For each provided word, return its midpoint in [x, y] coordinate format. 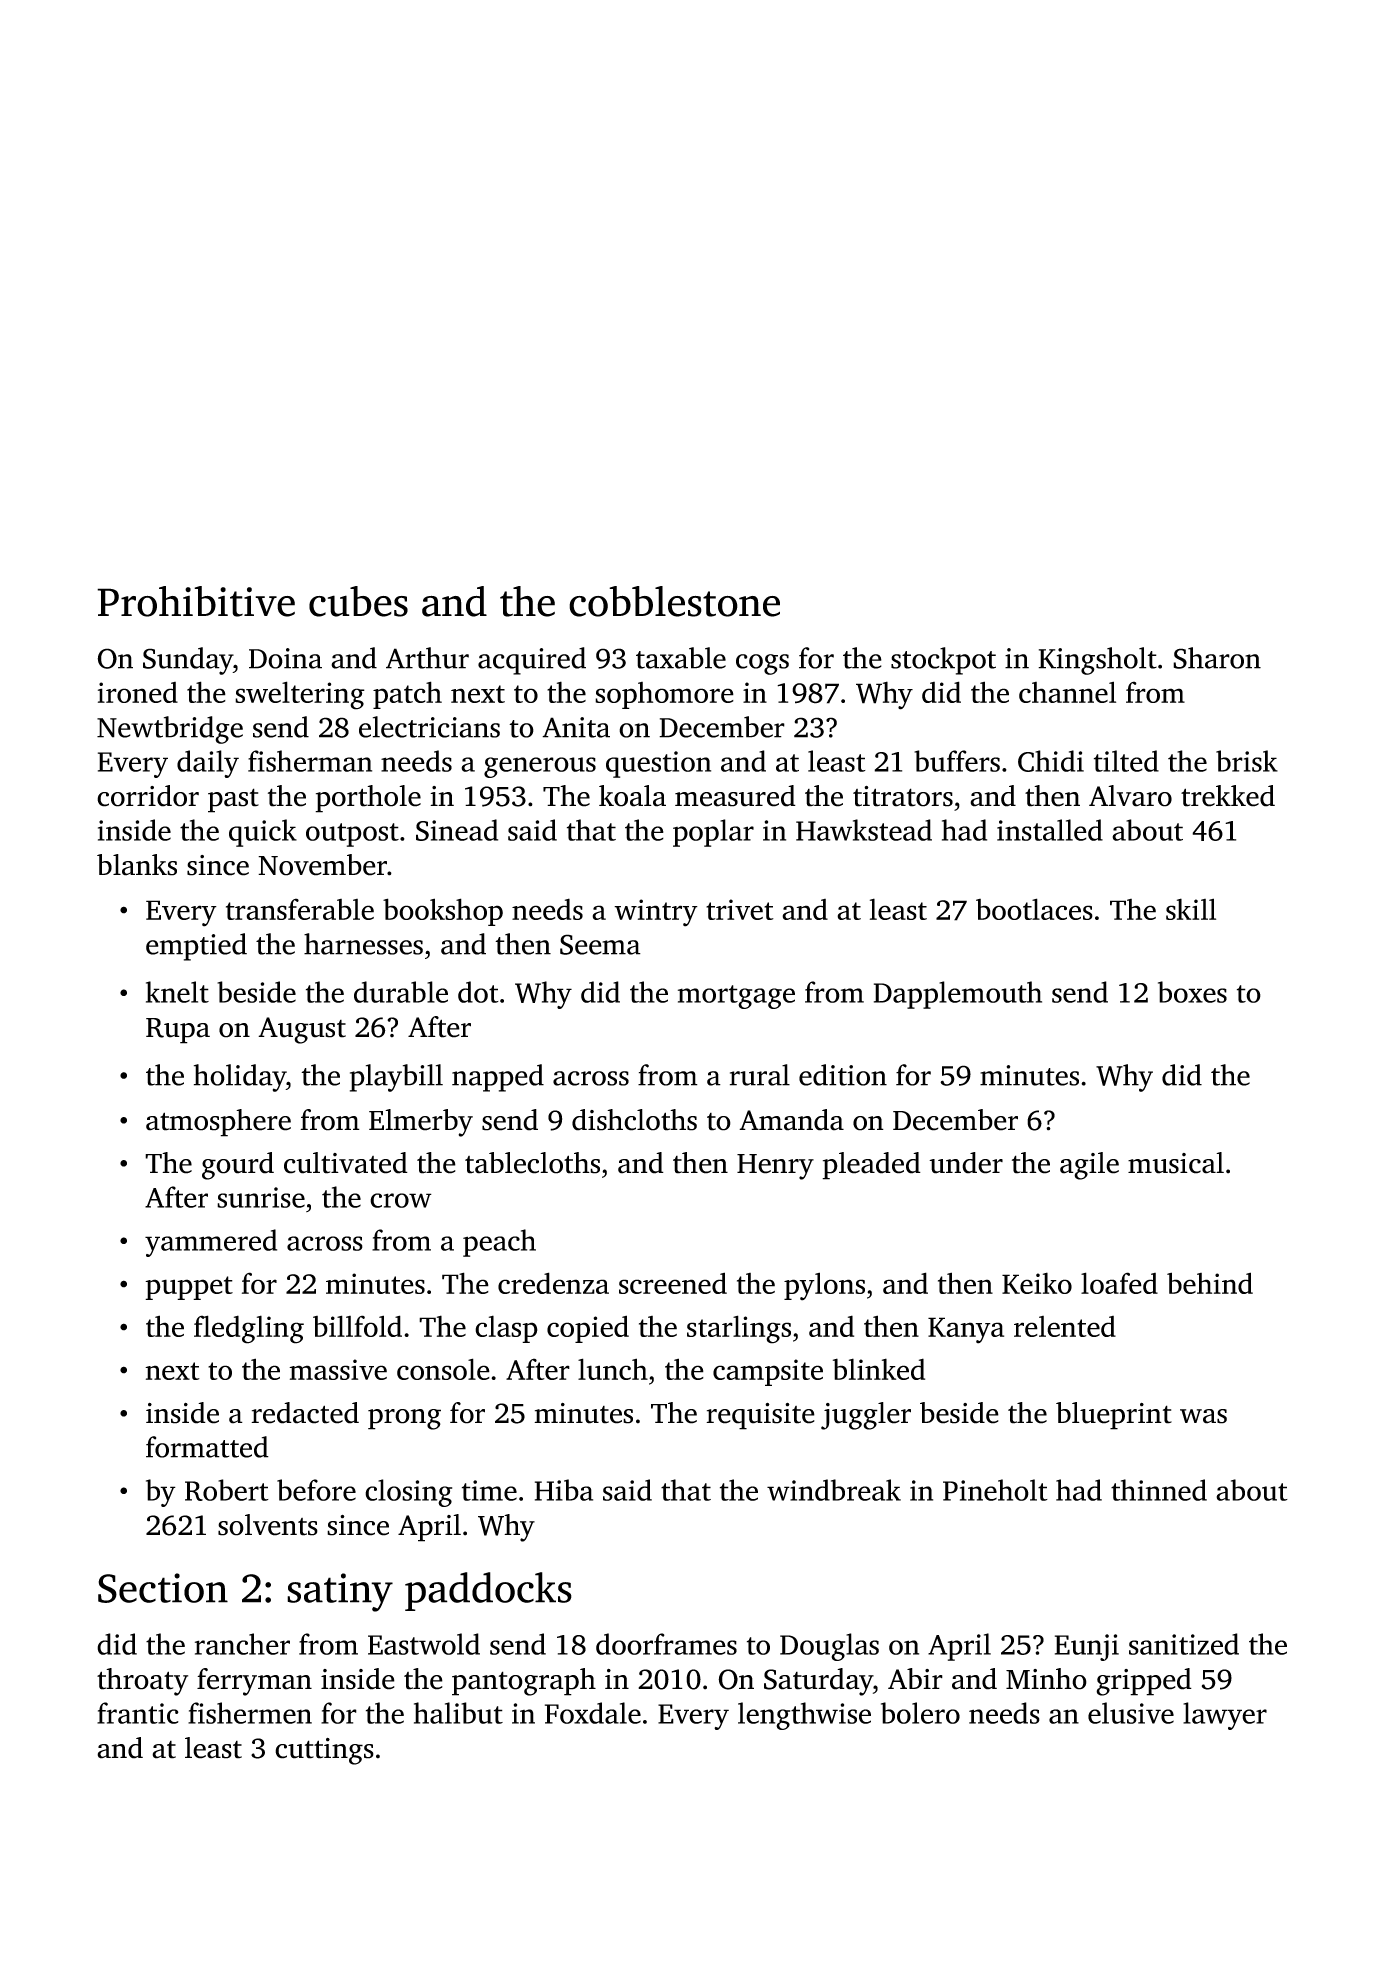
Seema [600, 944]
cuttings [324, 1751]
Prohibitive [196, 601]
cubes [358, 601]
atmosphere [218, 1123]
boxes [1192, 992]
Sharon [1217, 658]
